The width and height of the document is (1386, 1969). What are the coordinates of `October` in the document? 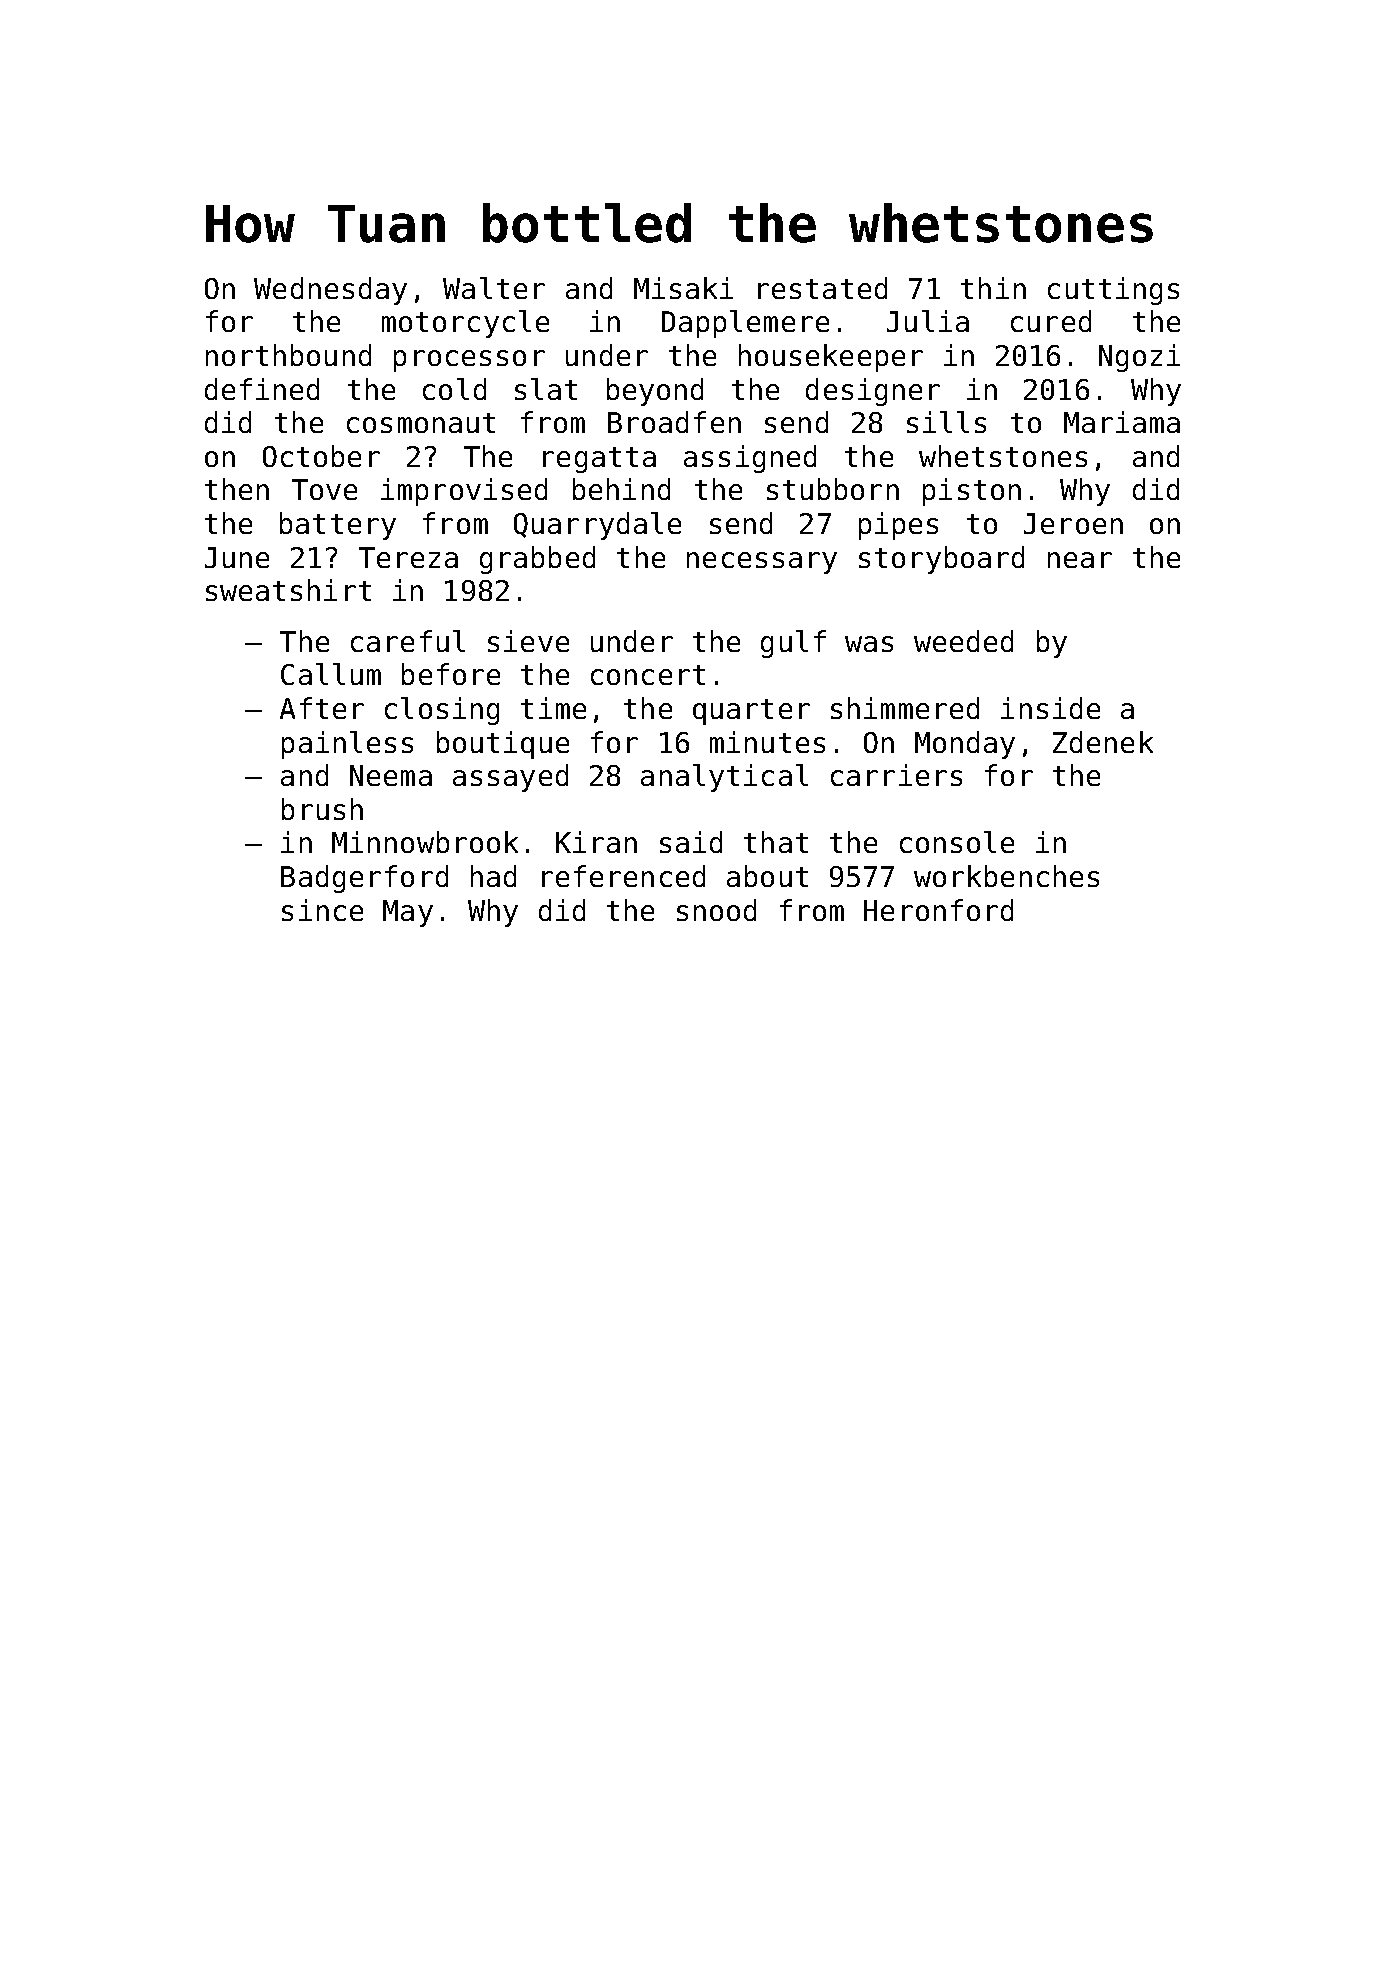 It's located at (321, 456).
